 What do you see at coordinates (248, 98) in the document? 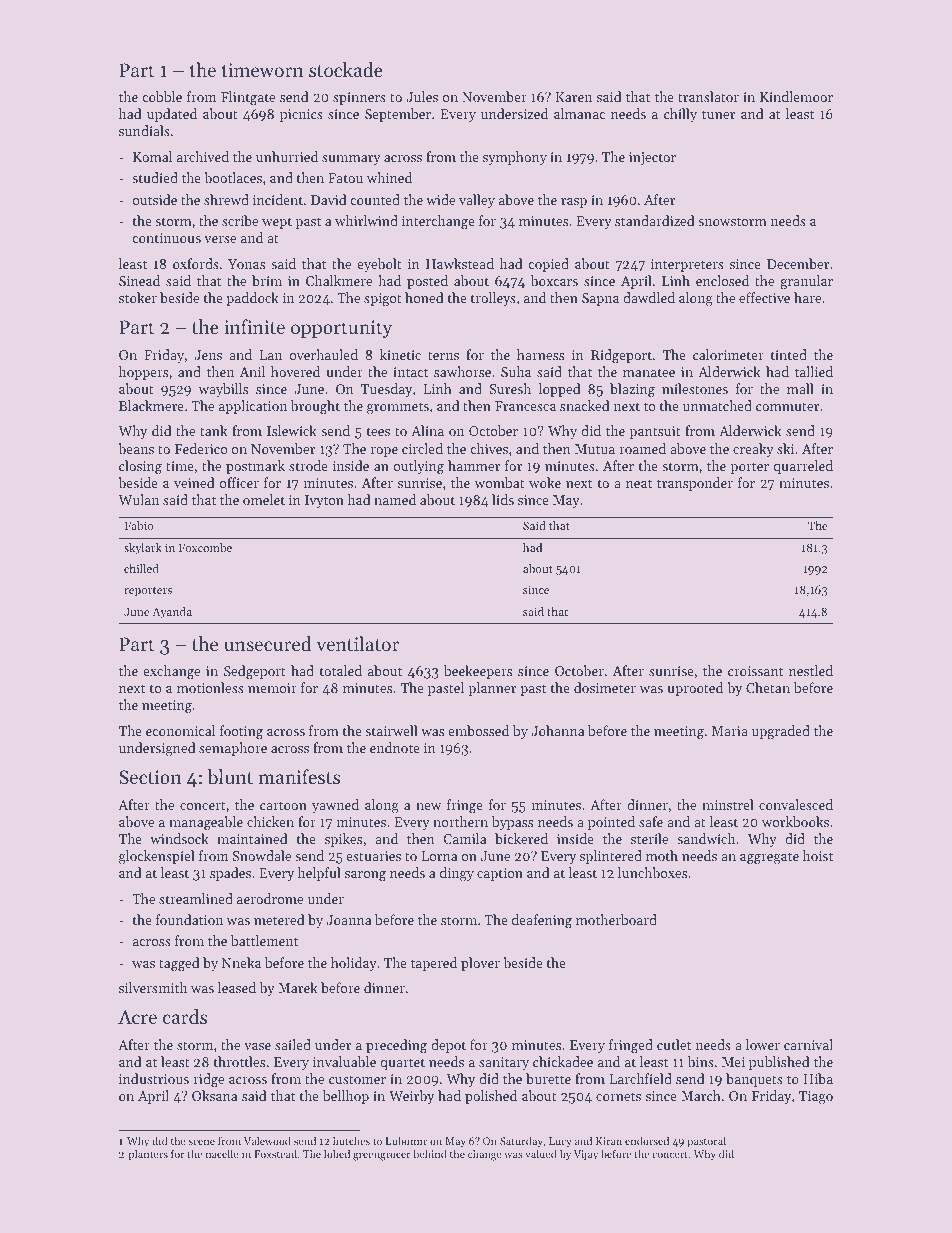
I see `Flintgate` at bounding box center [248, 98].
